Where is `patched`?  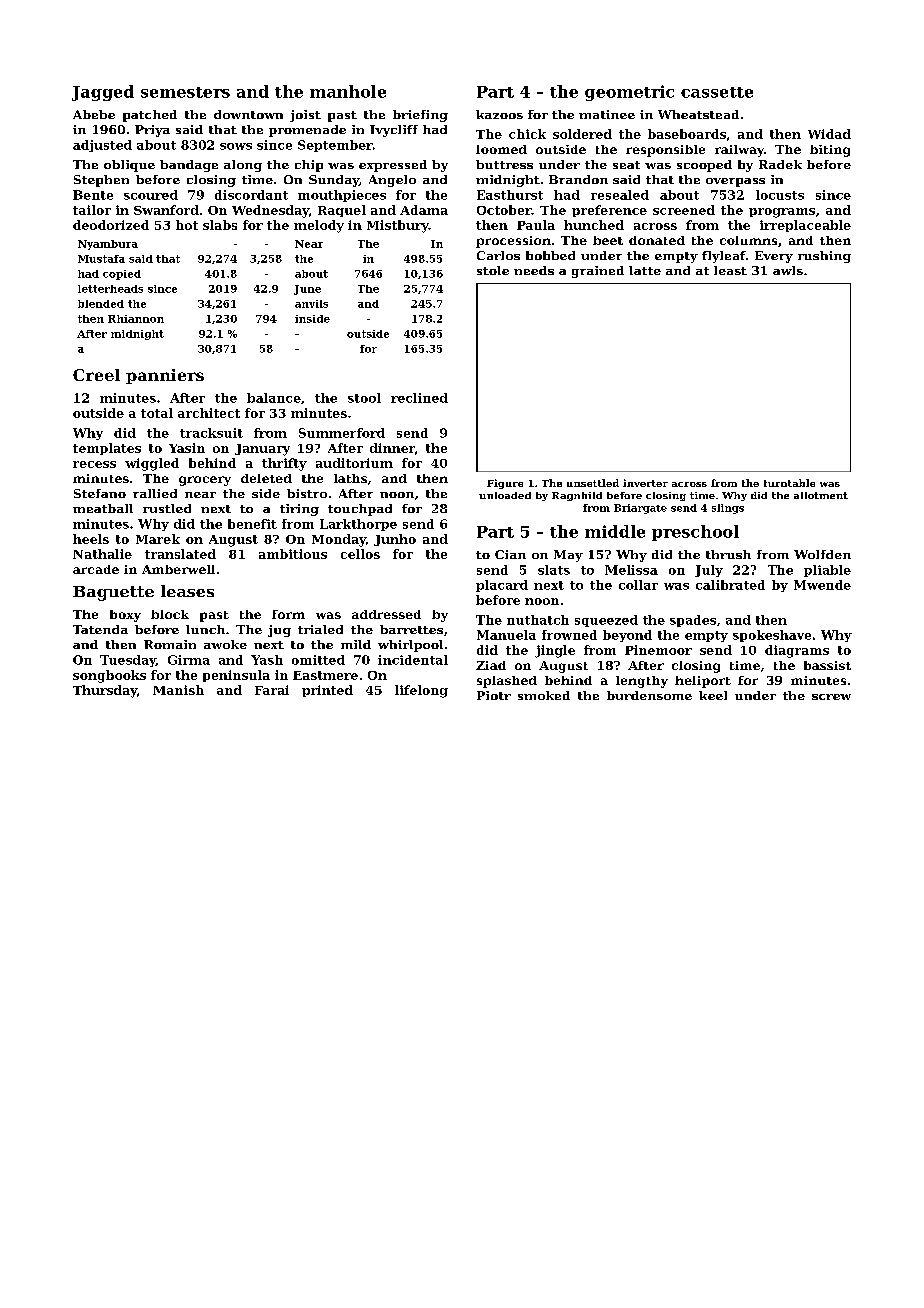 patched is located at coordinates (150, 116).
